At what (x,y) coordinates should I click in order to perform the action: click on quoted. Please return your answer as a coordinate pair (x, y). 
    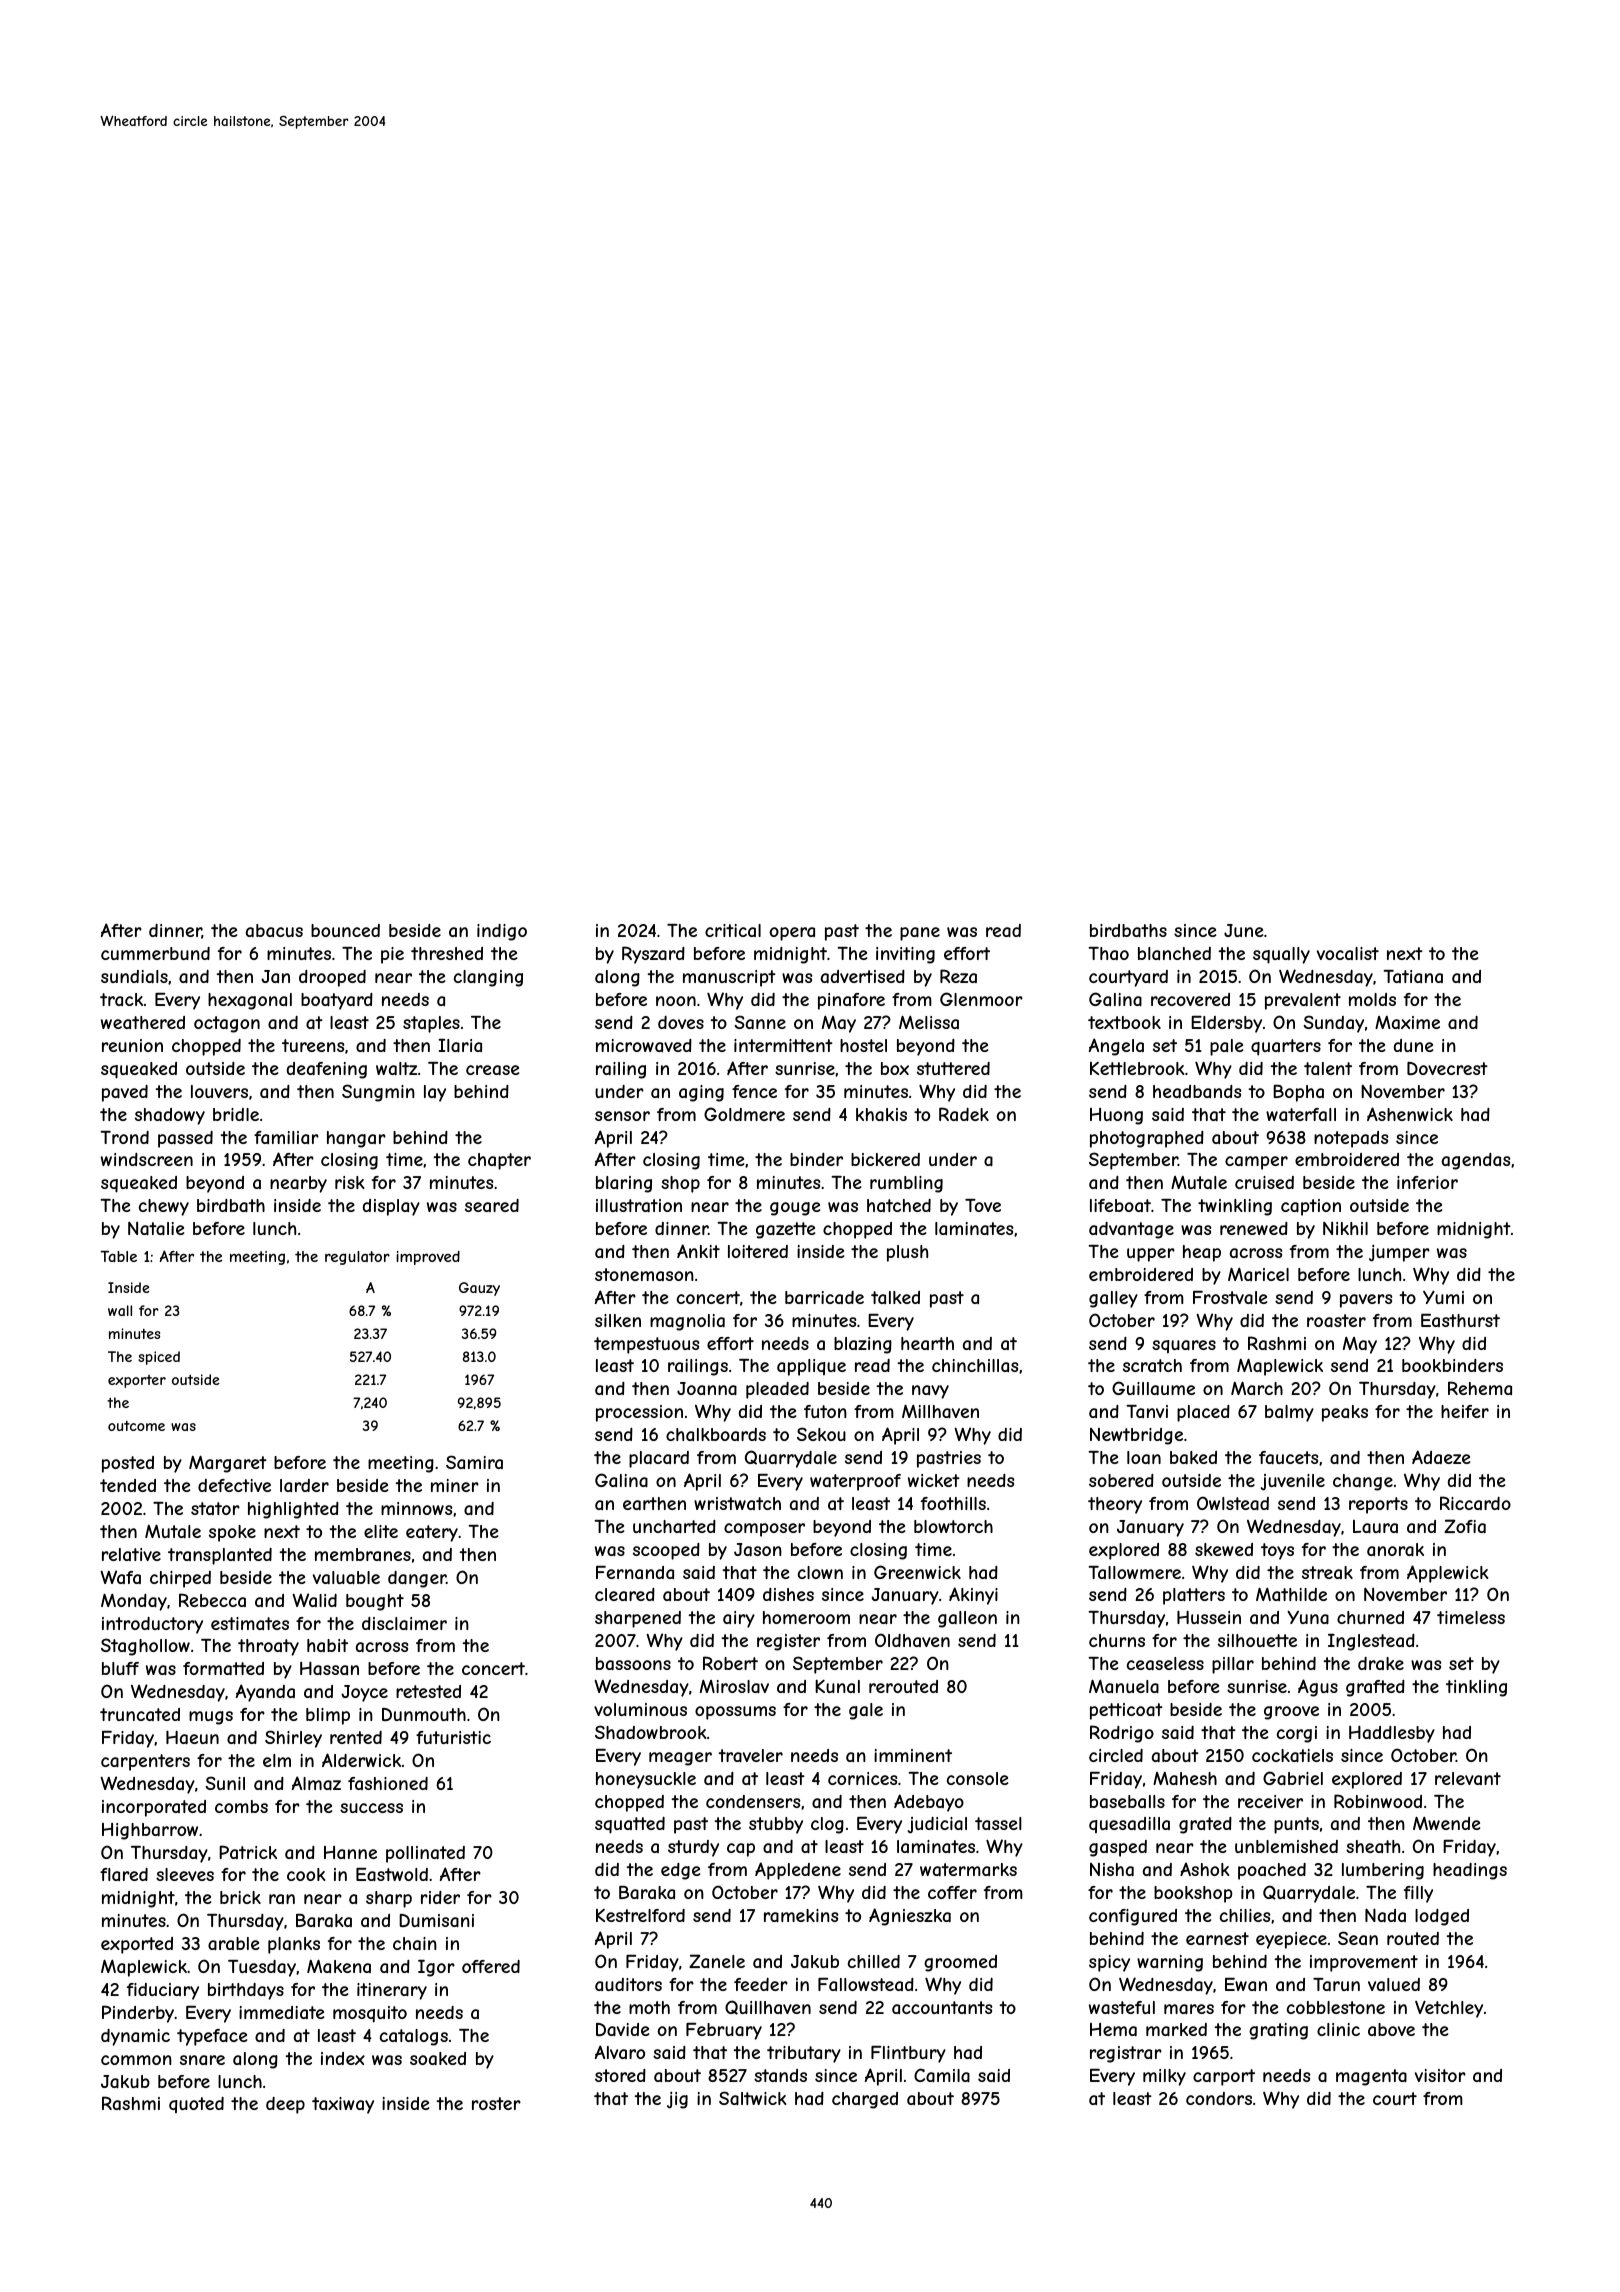
    Looking at the image, I should click on (196, 2105).
